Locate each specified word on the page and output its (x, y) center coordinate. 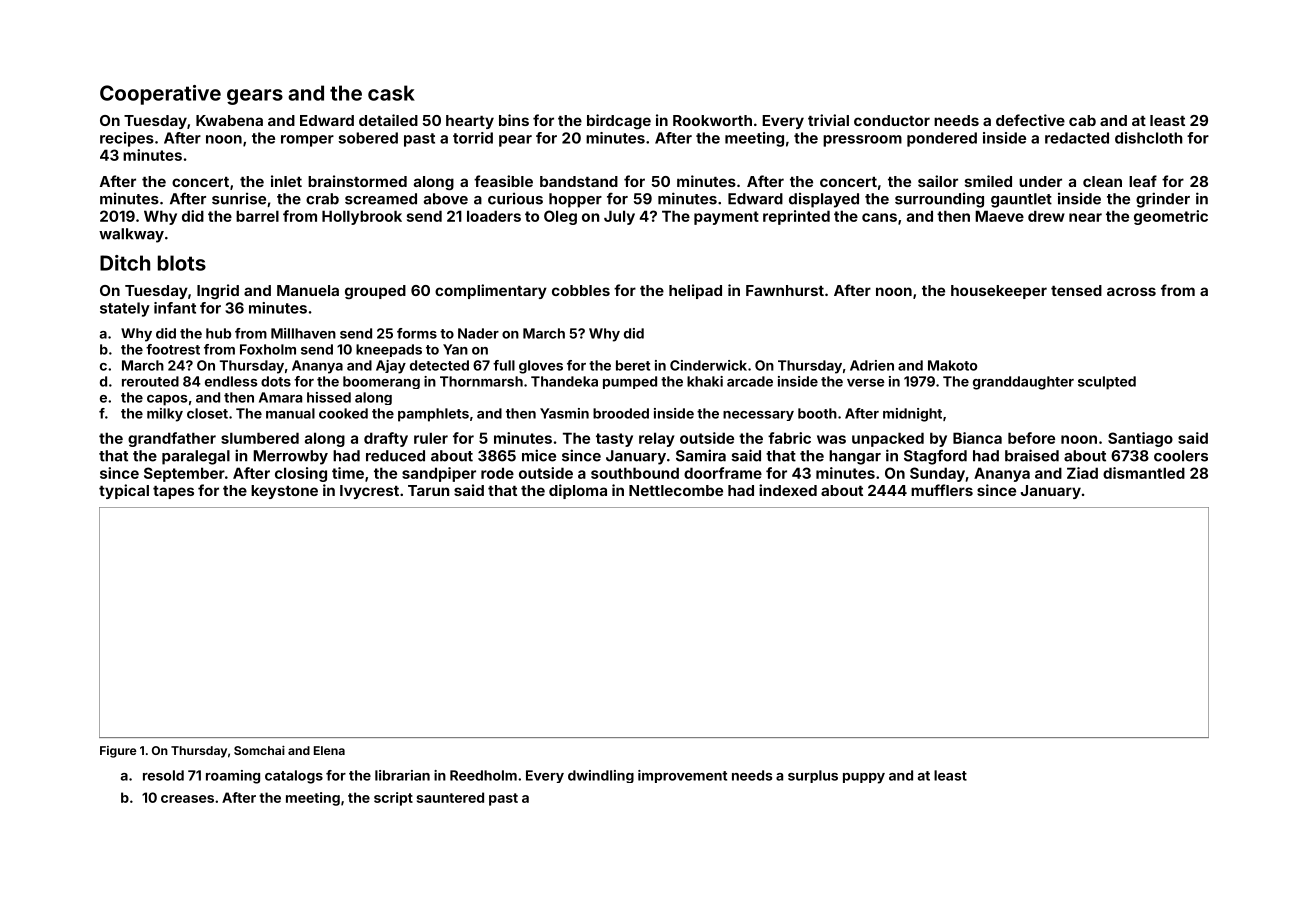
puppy (864, 778)
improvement (682, 776)
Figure (118, 752)
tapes (173, 492)
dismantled (1144, 473)
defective (1030, 120)
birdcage (619, 122)
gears (255, 97)
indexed (788, 490)
